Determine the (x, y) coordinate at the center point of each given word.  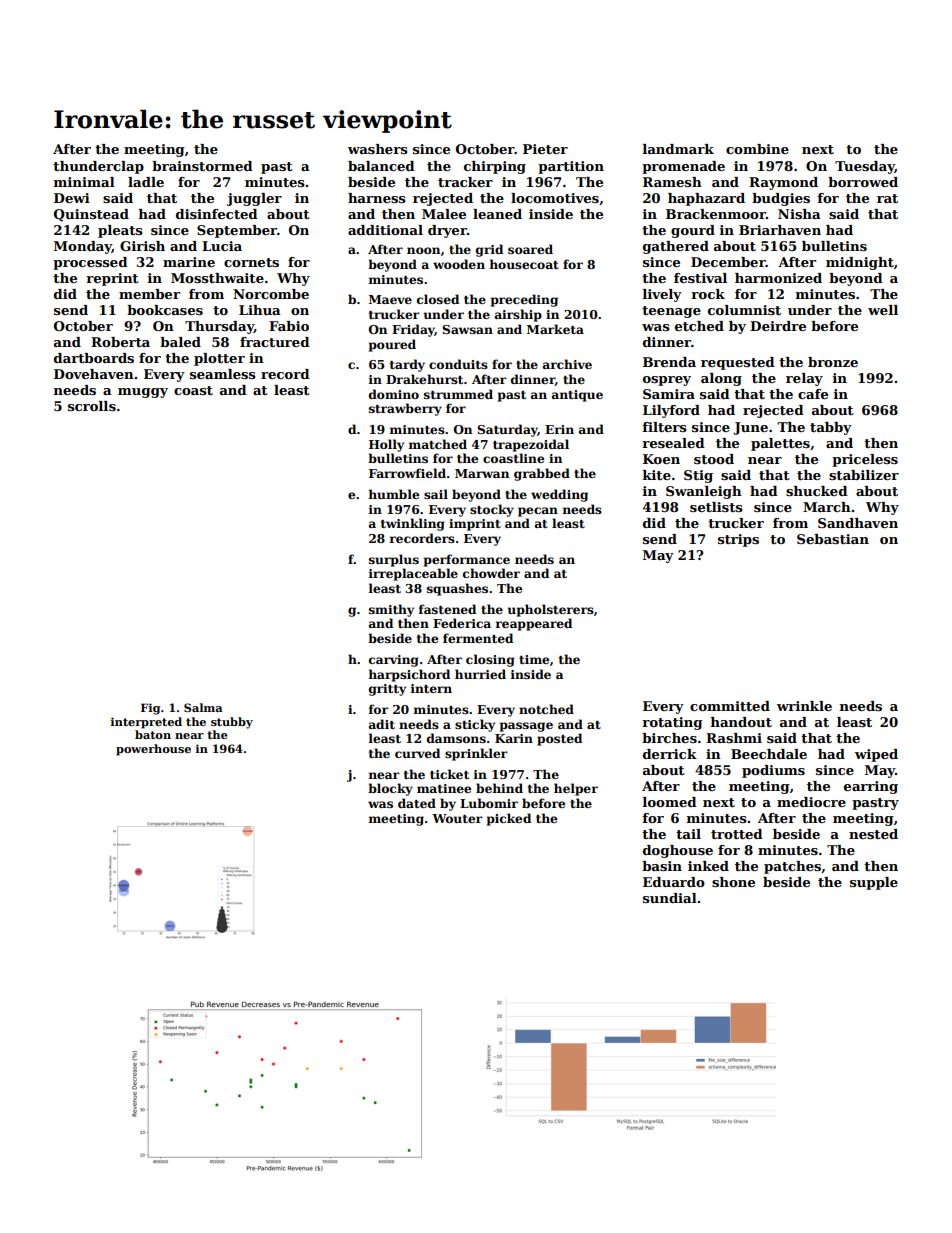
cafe (813, 394)
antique (577, 396)
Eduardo (674, 882)
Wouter (457, 818)
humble (394, 494)
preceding (524, 300)
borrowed (863, 182)
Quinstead (91, 215)
